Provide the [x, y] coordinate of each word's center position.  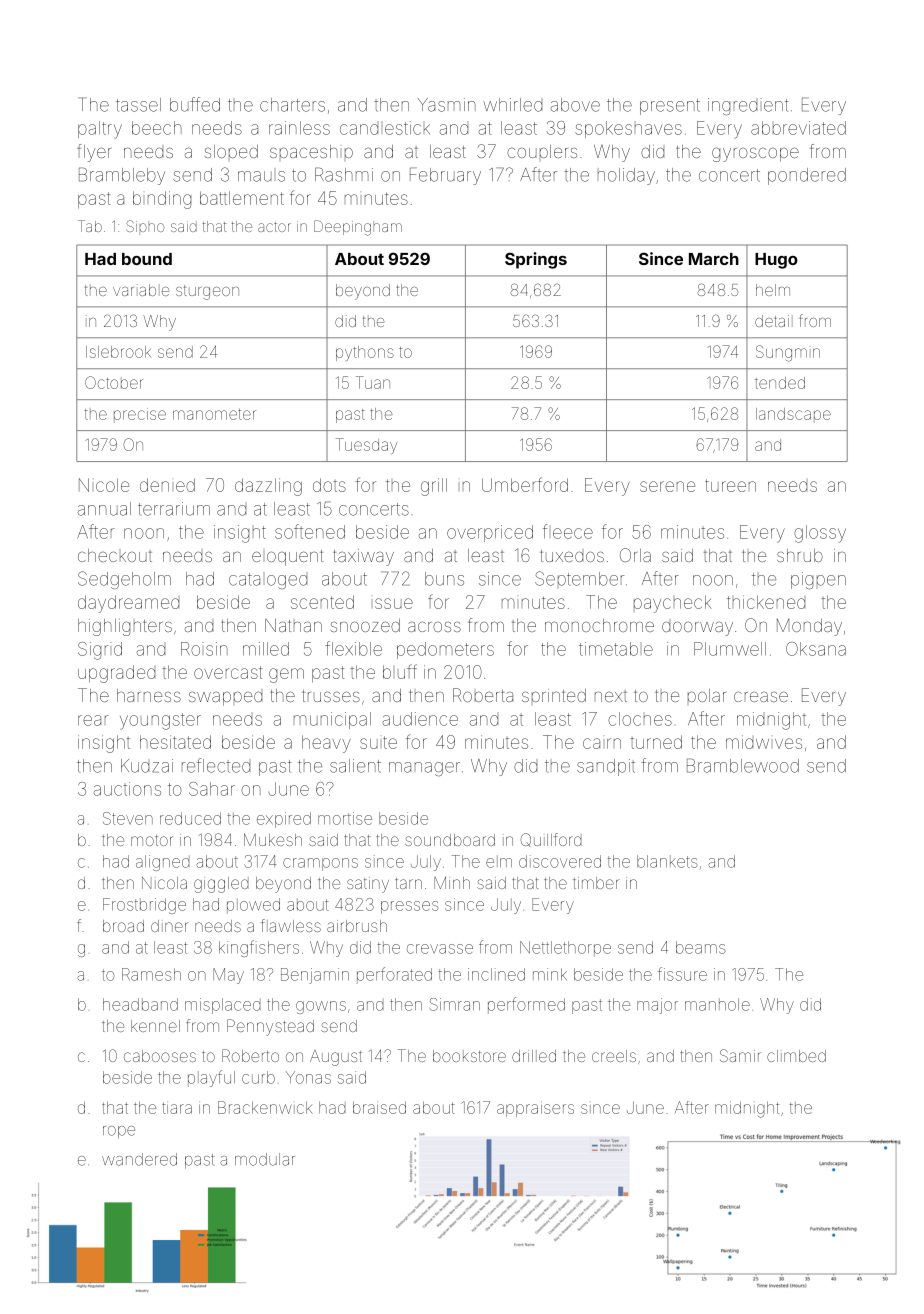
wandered [139, 1159]
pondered [807, 176]
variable [141, 290]
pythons [365, 353]
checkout [115, 555]
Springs [536, 260]
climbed [796, 1056]
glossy [820, 534]
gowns [321, 1007]
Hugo [776, 261]
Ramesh [151, 974]
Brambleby [122, 176]
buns [444, 579]
